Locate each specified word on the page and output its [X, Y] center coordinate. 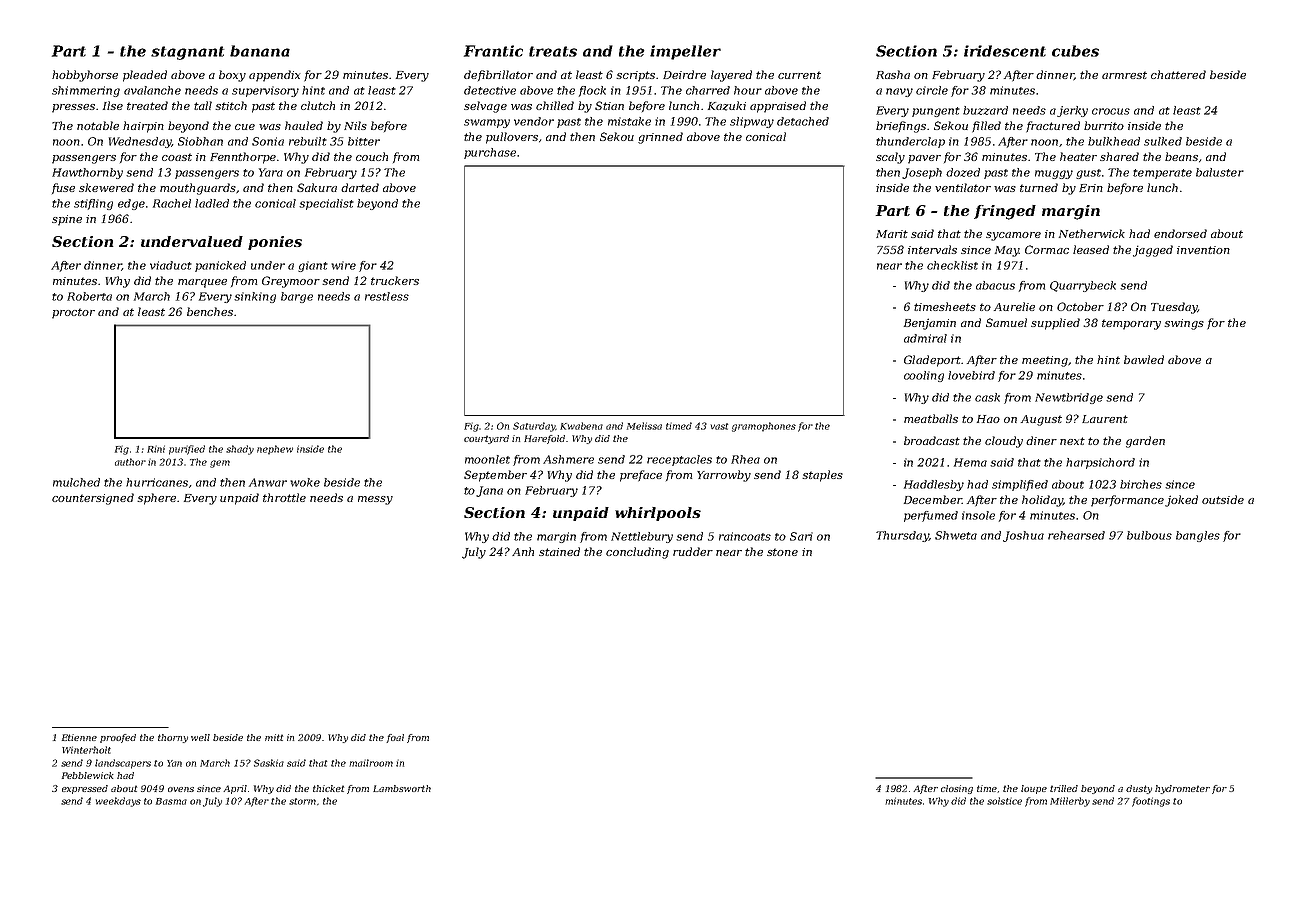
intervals [932, 249]
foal [395, 738]
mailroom [371, 763]
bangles [1198, 536]
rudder [693, 551]
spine [67, 220]
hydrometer [1182, 789]
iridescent [1005, 51]
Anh [523, 551]
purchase [490, 153]
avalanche [152, 90]
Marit [892, 234]
